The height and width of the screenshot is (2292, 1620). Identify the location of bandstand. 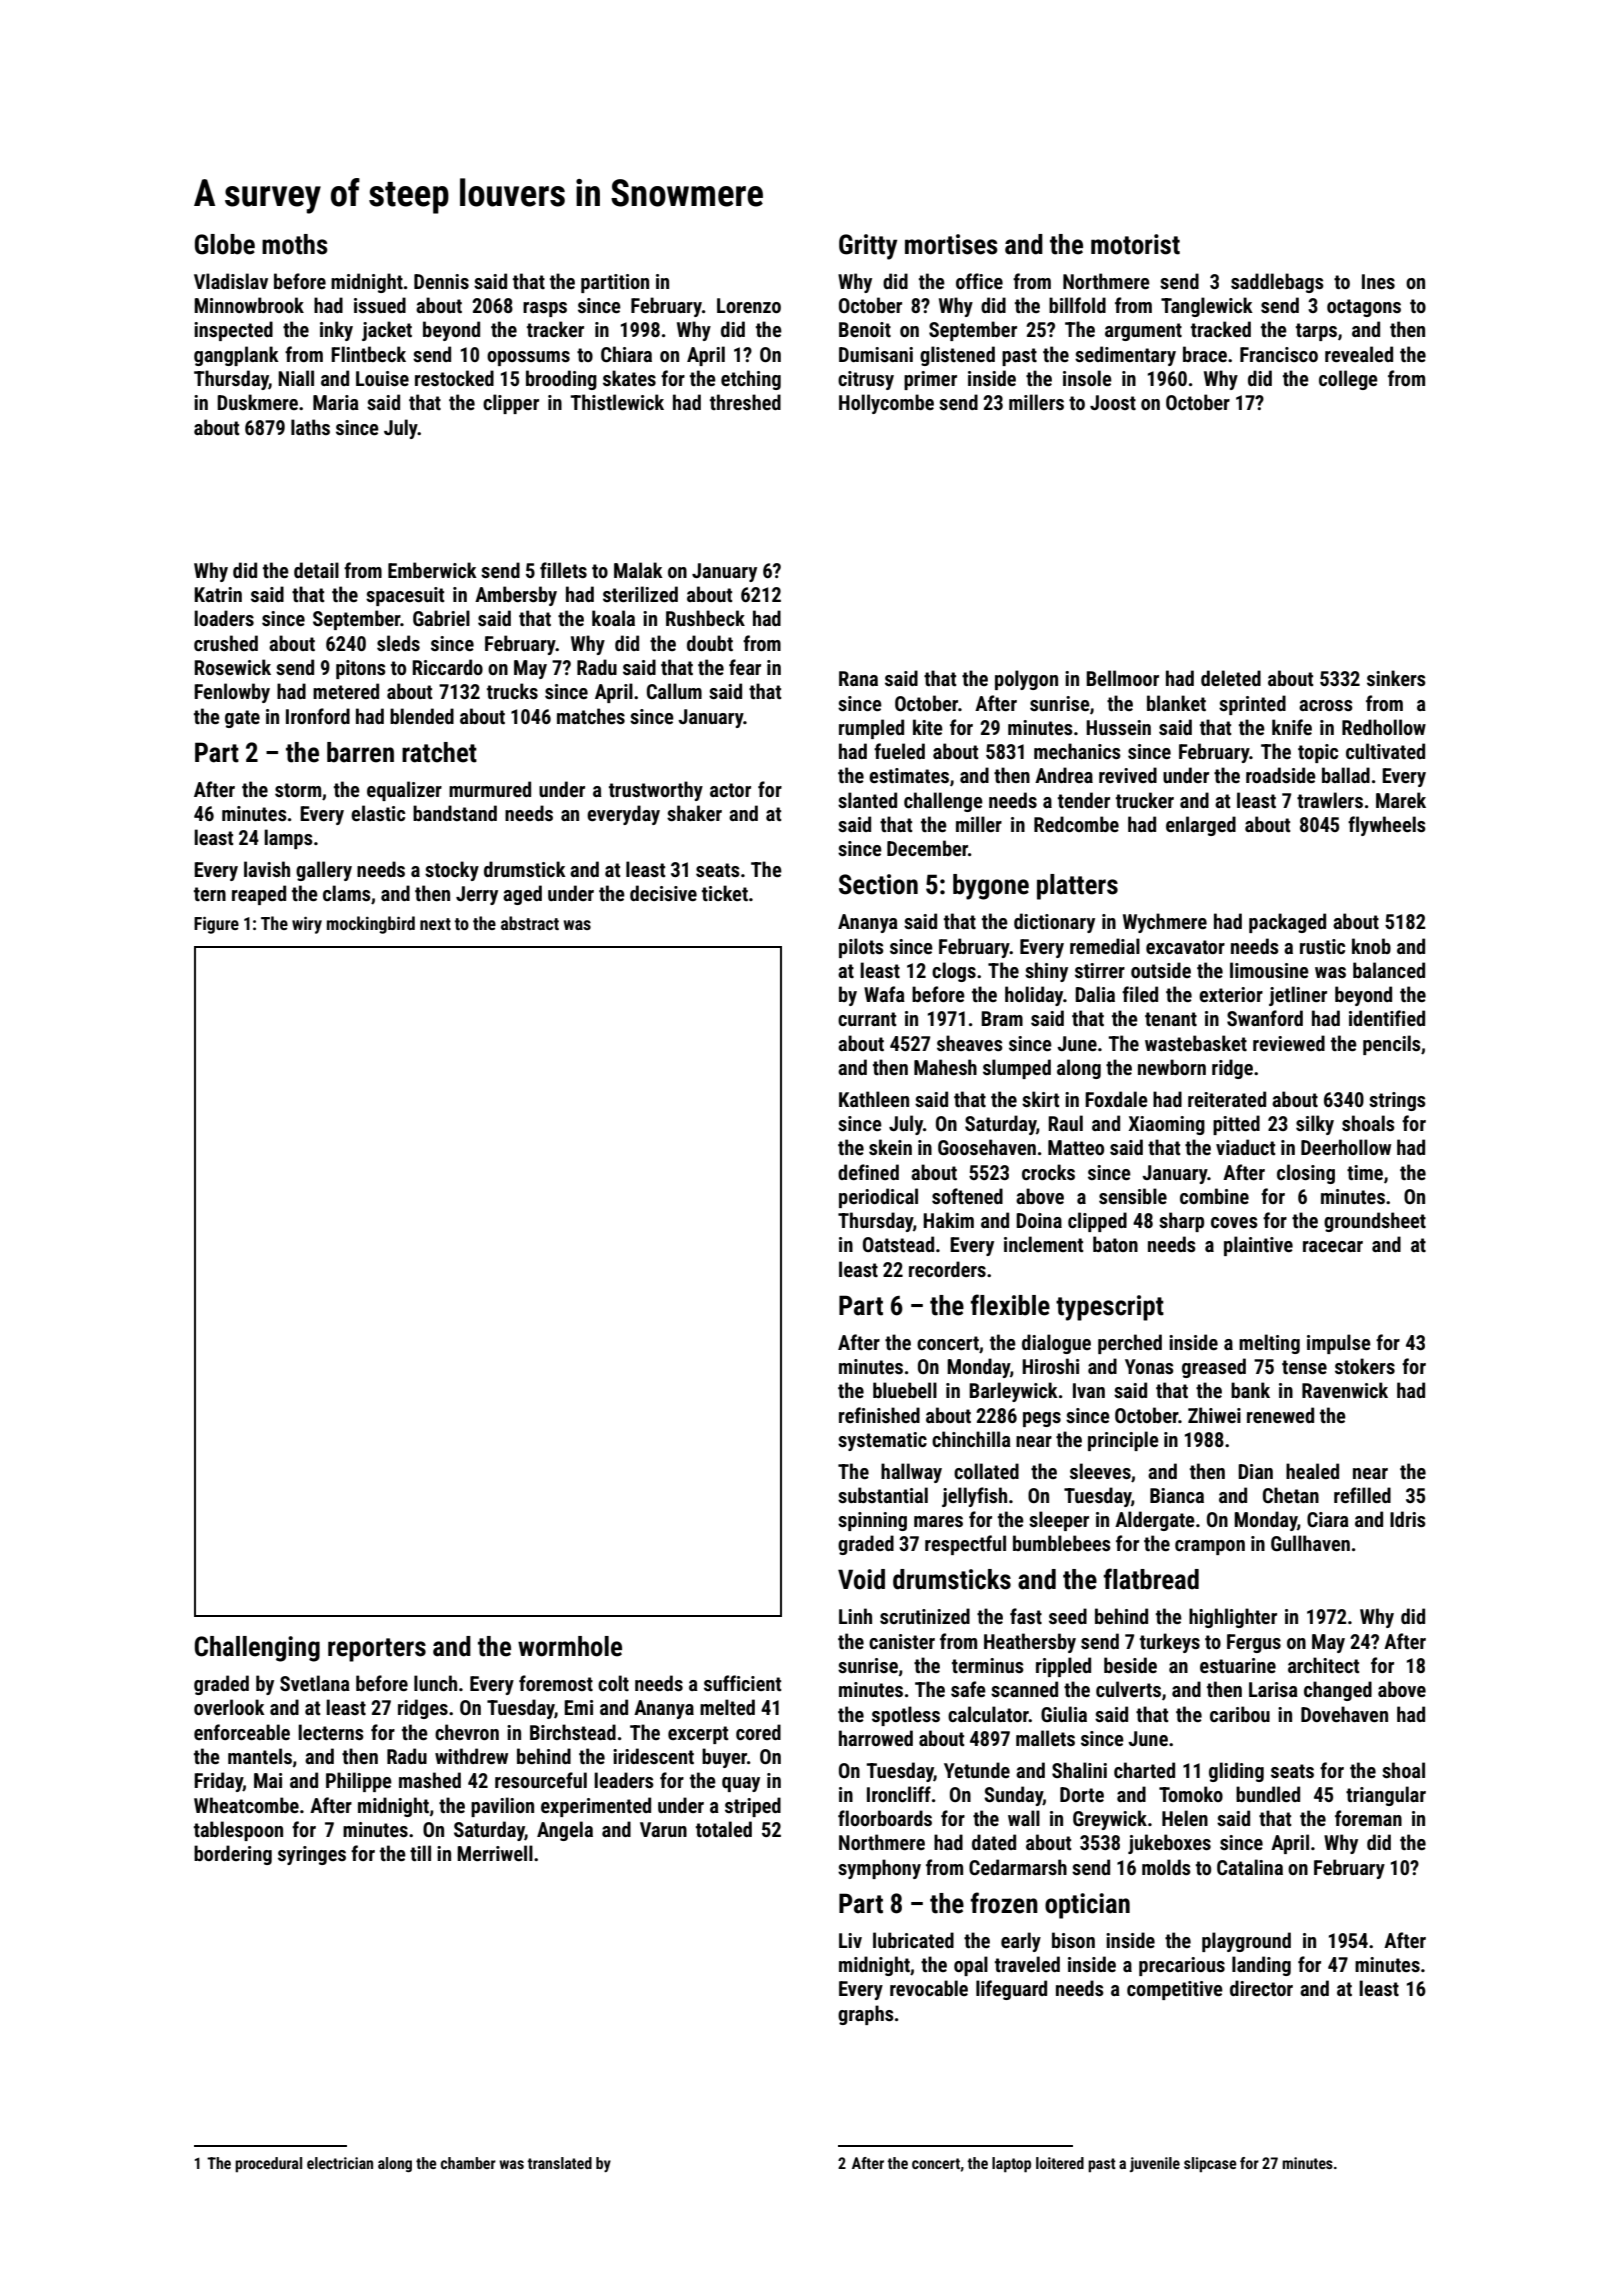
(455, 813).
